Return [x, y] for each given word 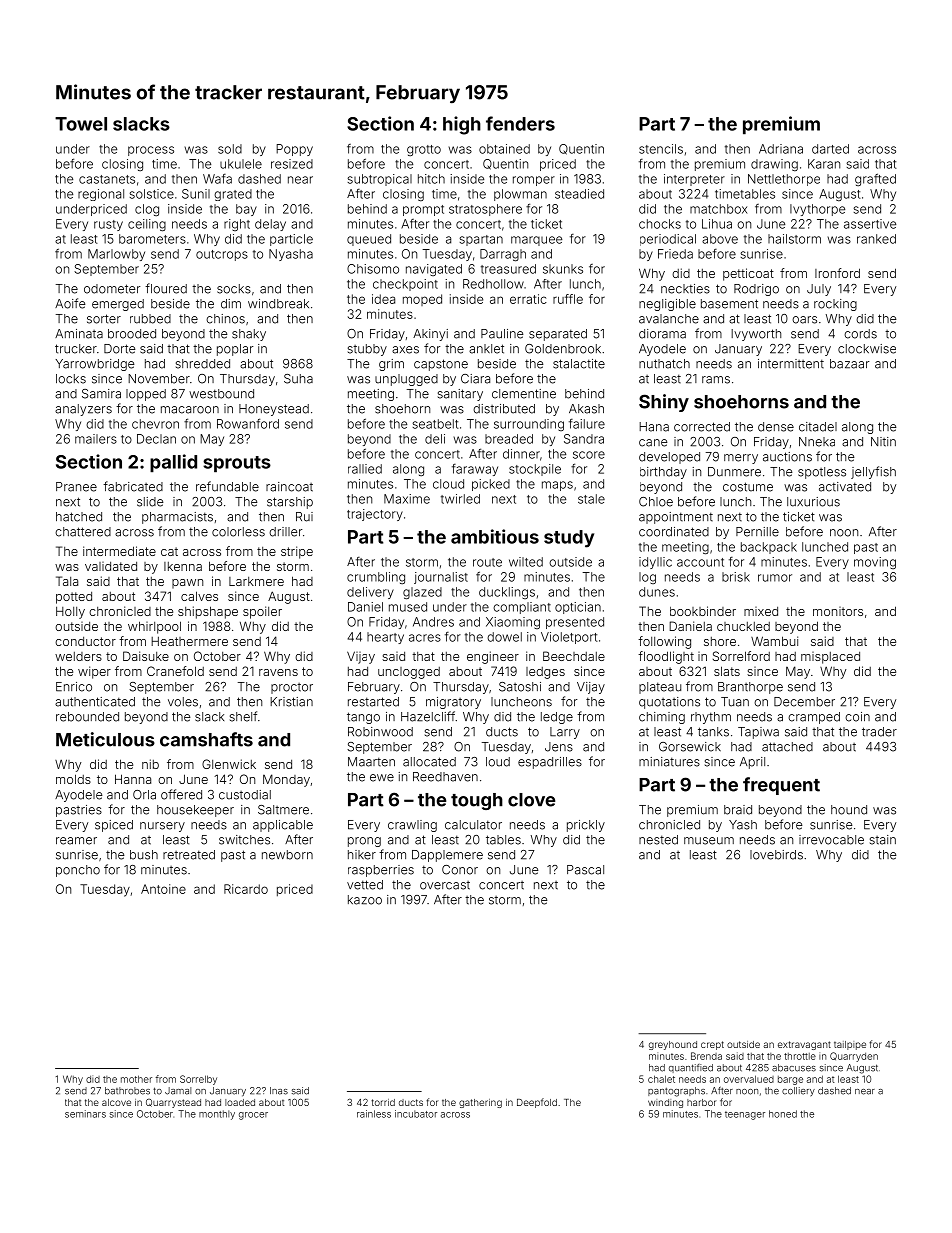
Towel [81, 124]
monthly [217, 1115]
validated [111, 566]
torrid [383, 1102]
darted [830, 149]
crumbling [376, 578]
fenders [520, 123]
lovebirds [776, 855]
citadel [818, 427]
